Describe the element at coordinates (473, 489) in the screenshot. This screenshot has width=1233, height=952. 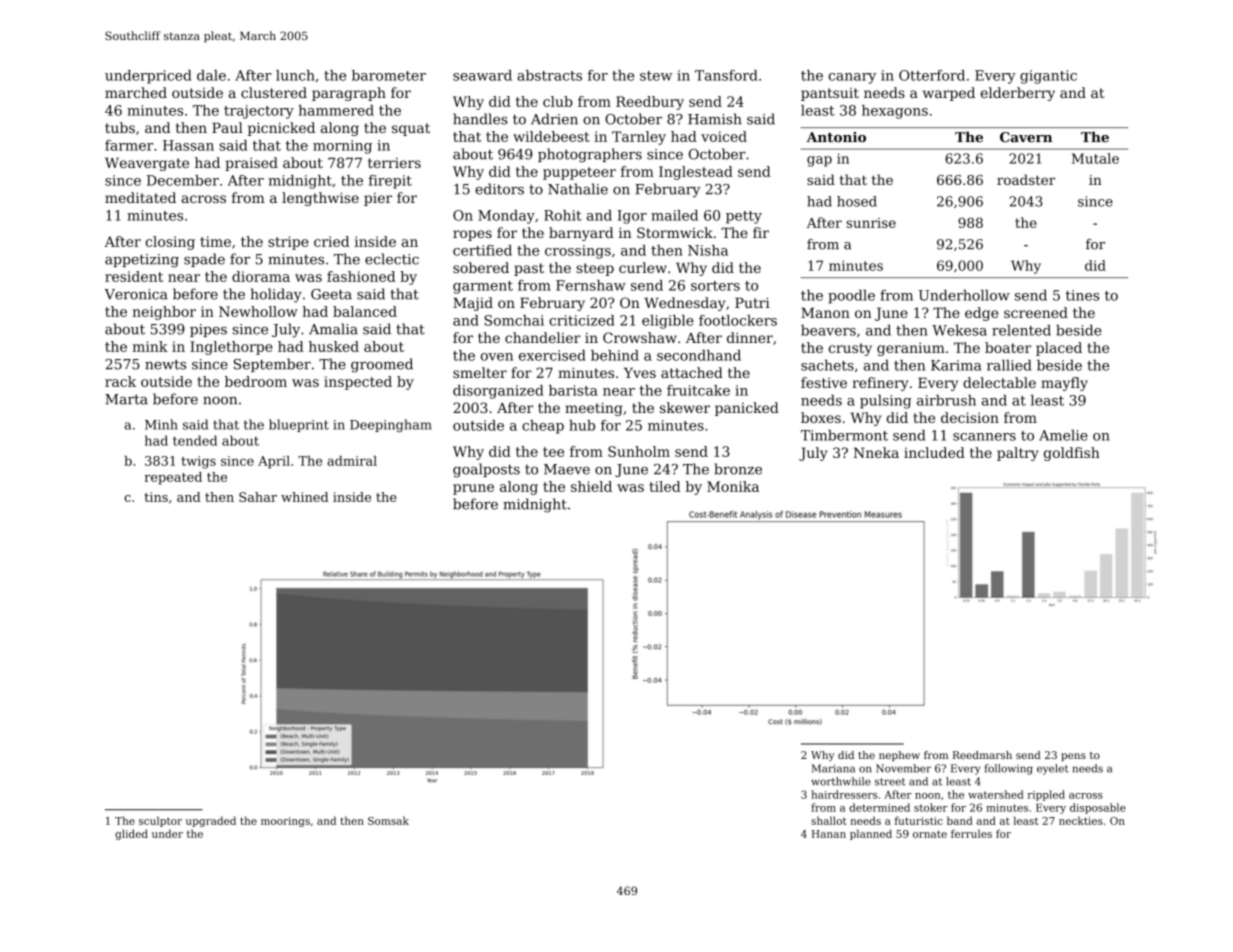
I see `prune` at that location.
